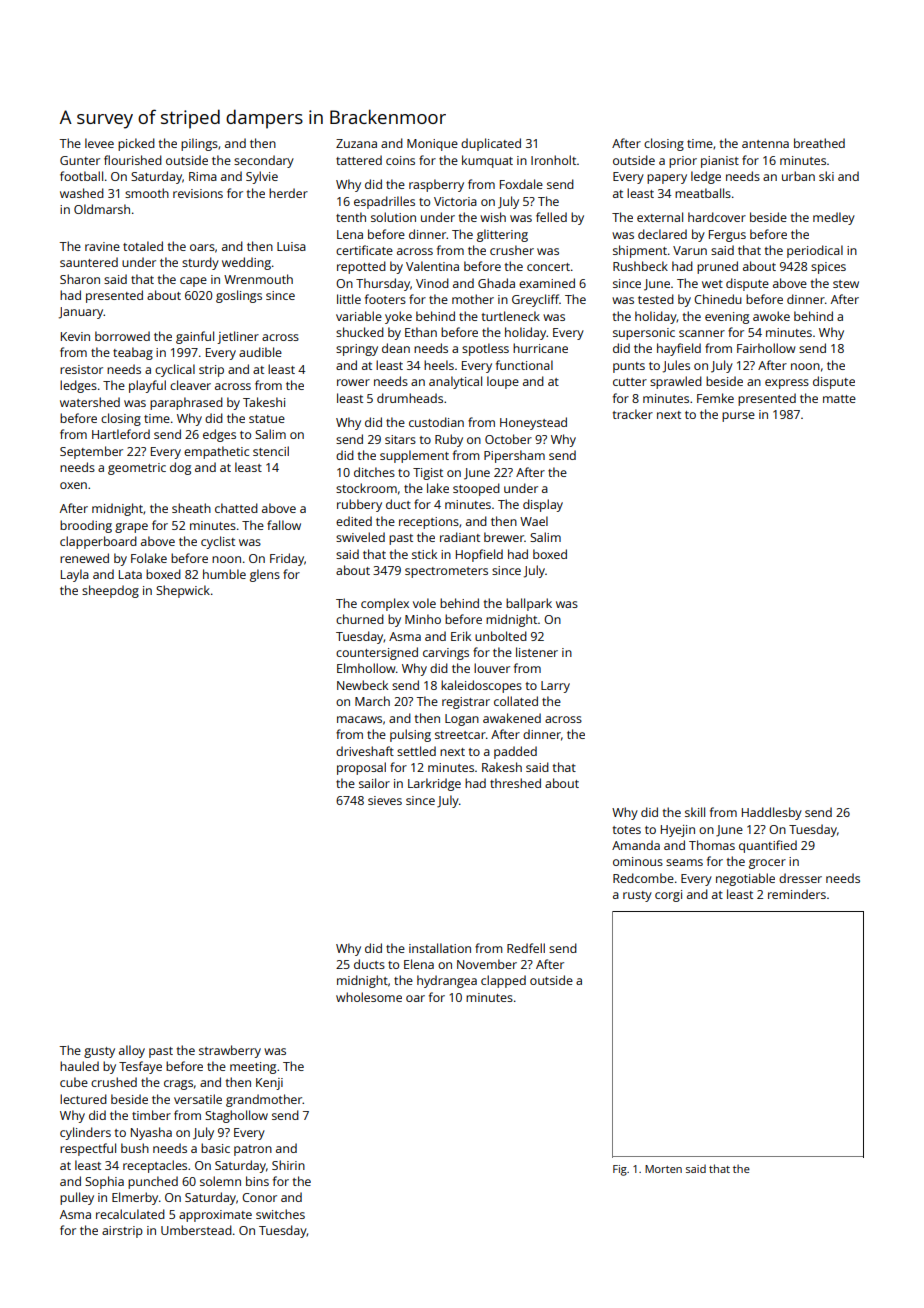  Describe the element at coordinates (797, 894) in the document. I see `reminders` at that location.
